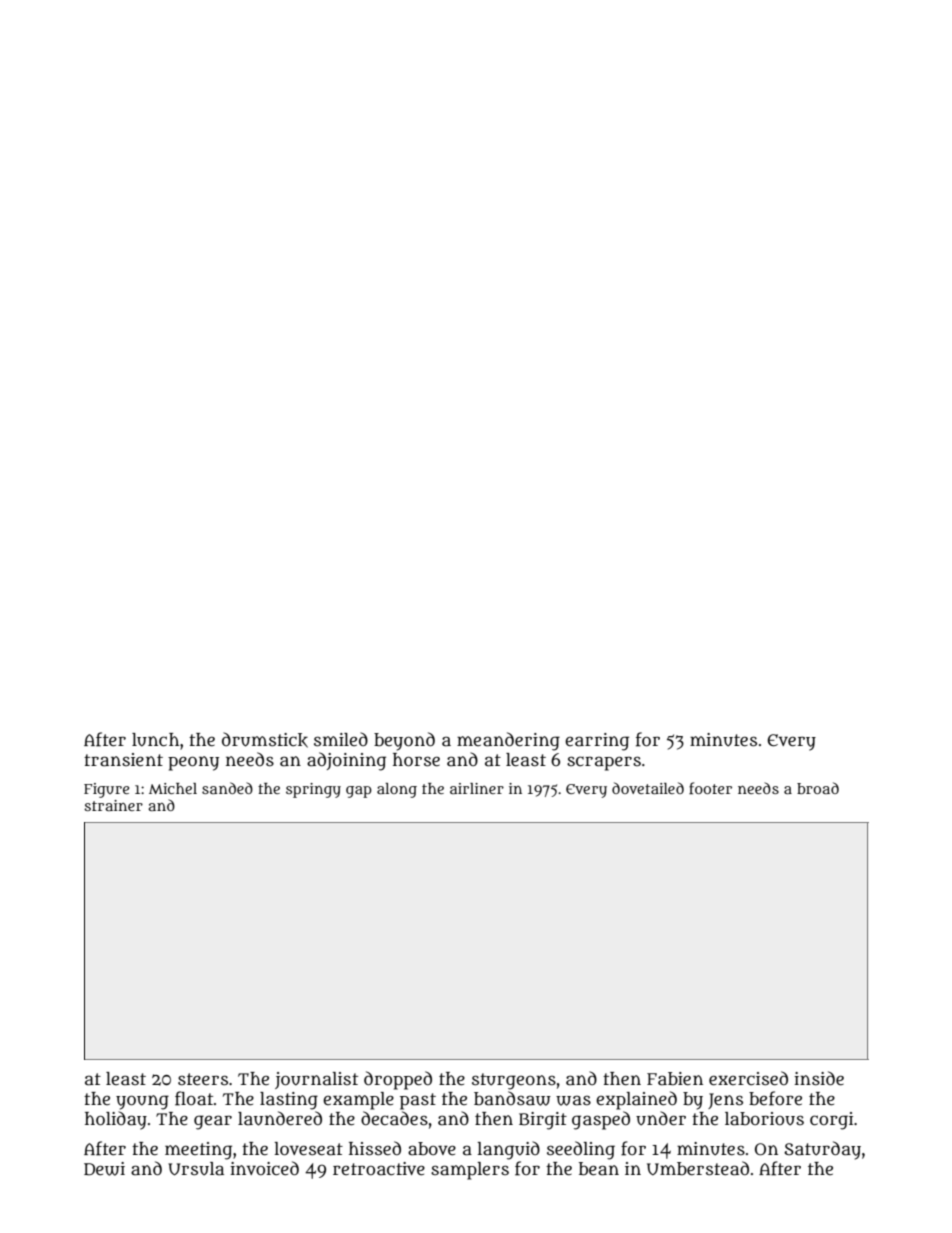  What do you see at coordinates (597, 742) in the screenshot?
I see `earring` at bounding box center [597, 742].
